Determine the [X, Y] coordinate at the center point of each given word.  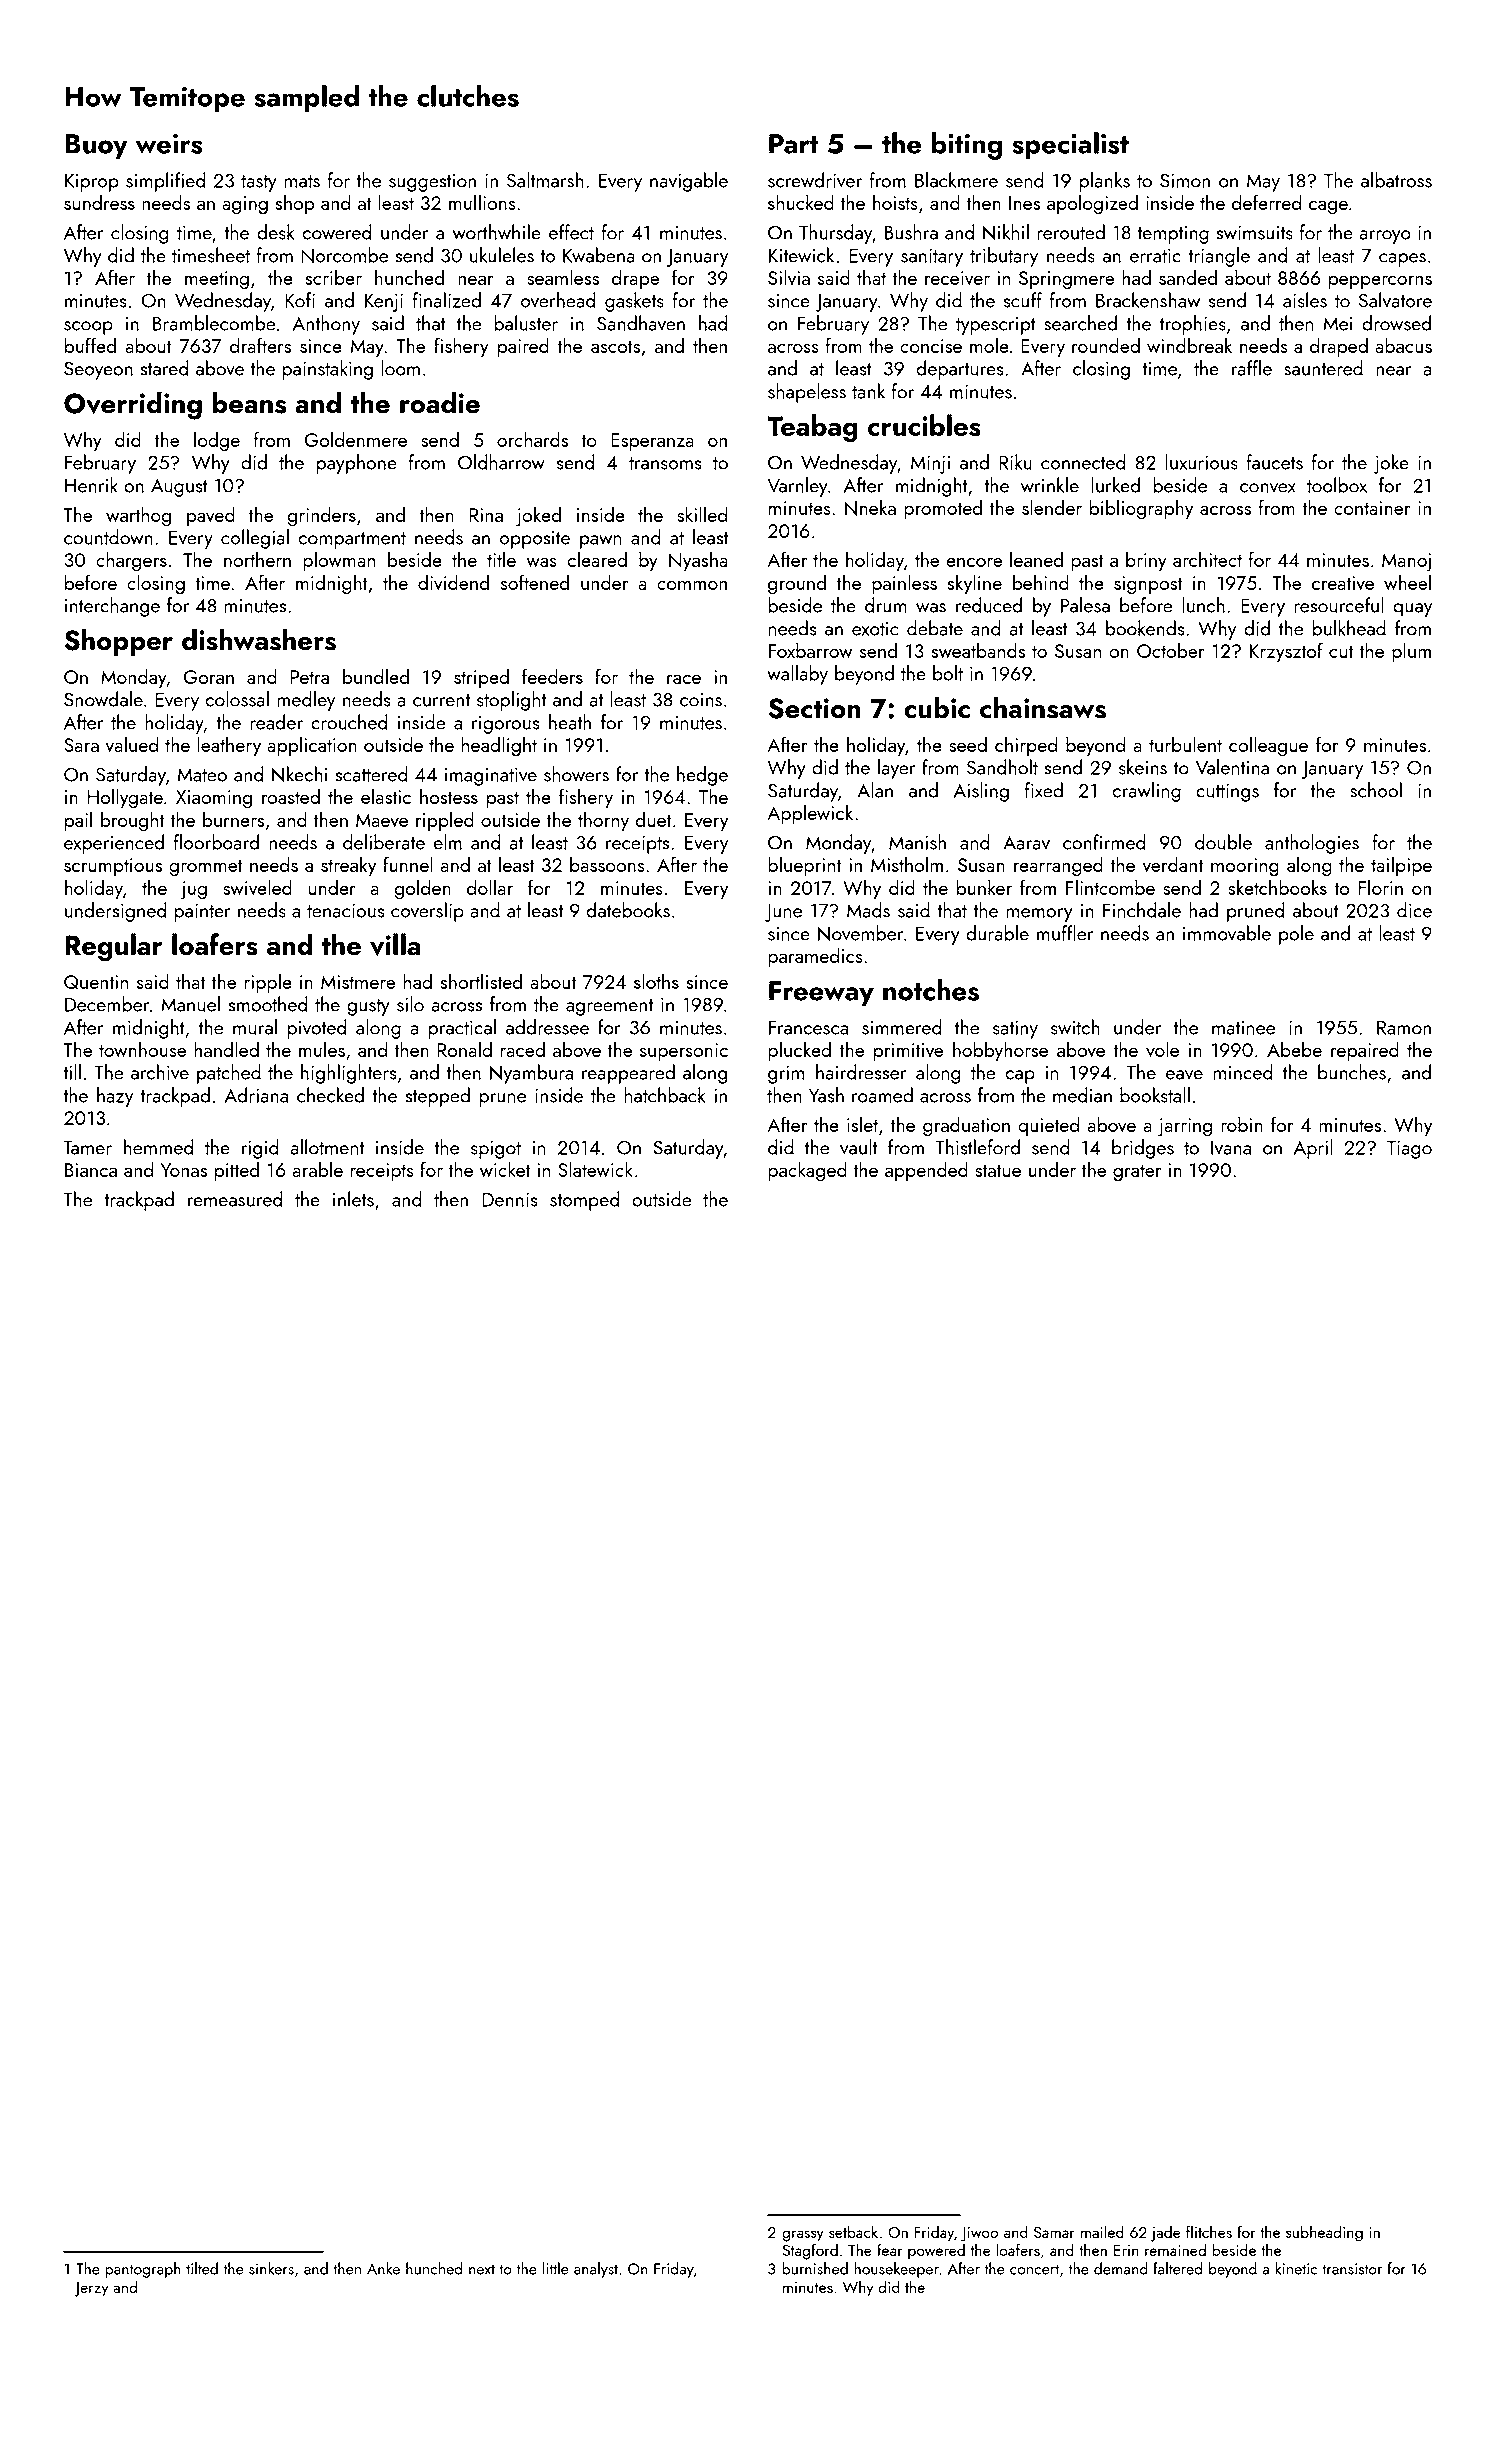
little [556, 2268]
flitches [1209, 2231]
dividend [453, 582]
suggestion [432, 183]
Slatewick [595, 1169]
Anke [383, 2268]
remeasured [235, 1199]
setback [853, 2231]
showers [576, 774]
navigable [689, 182]
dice [1414, 910]
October [1170, 650]
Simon [1185, 180]
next [482, 2269]
